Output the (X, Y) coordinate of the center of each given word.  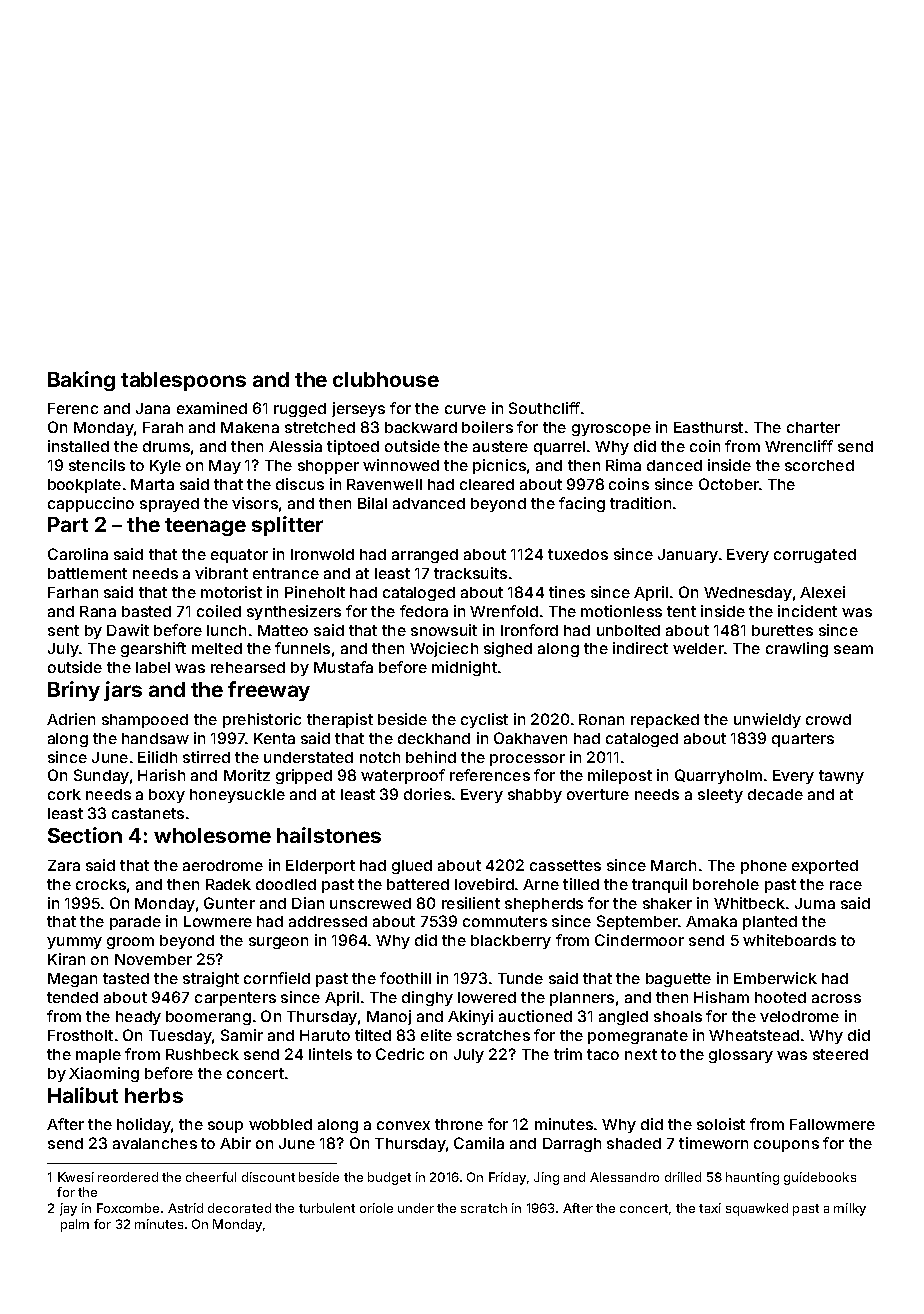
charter (813, 427)
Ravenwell (384, 484)
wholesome (212, 835)
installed (78, 446)
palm (75, 1225)
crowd (828, 719)
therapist (340, 720)
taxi (710, 1208)
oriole (376, 1208)
